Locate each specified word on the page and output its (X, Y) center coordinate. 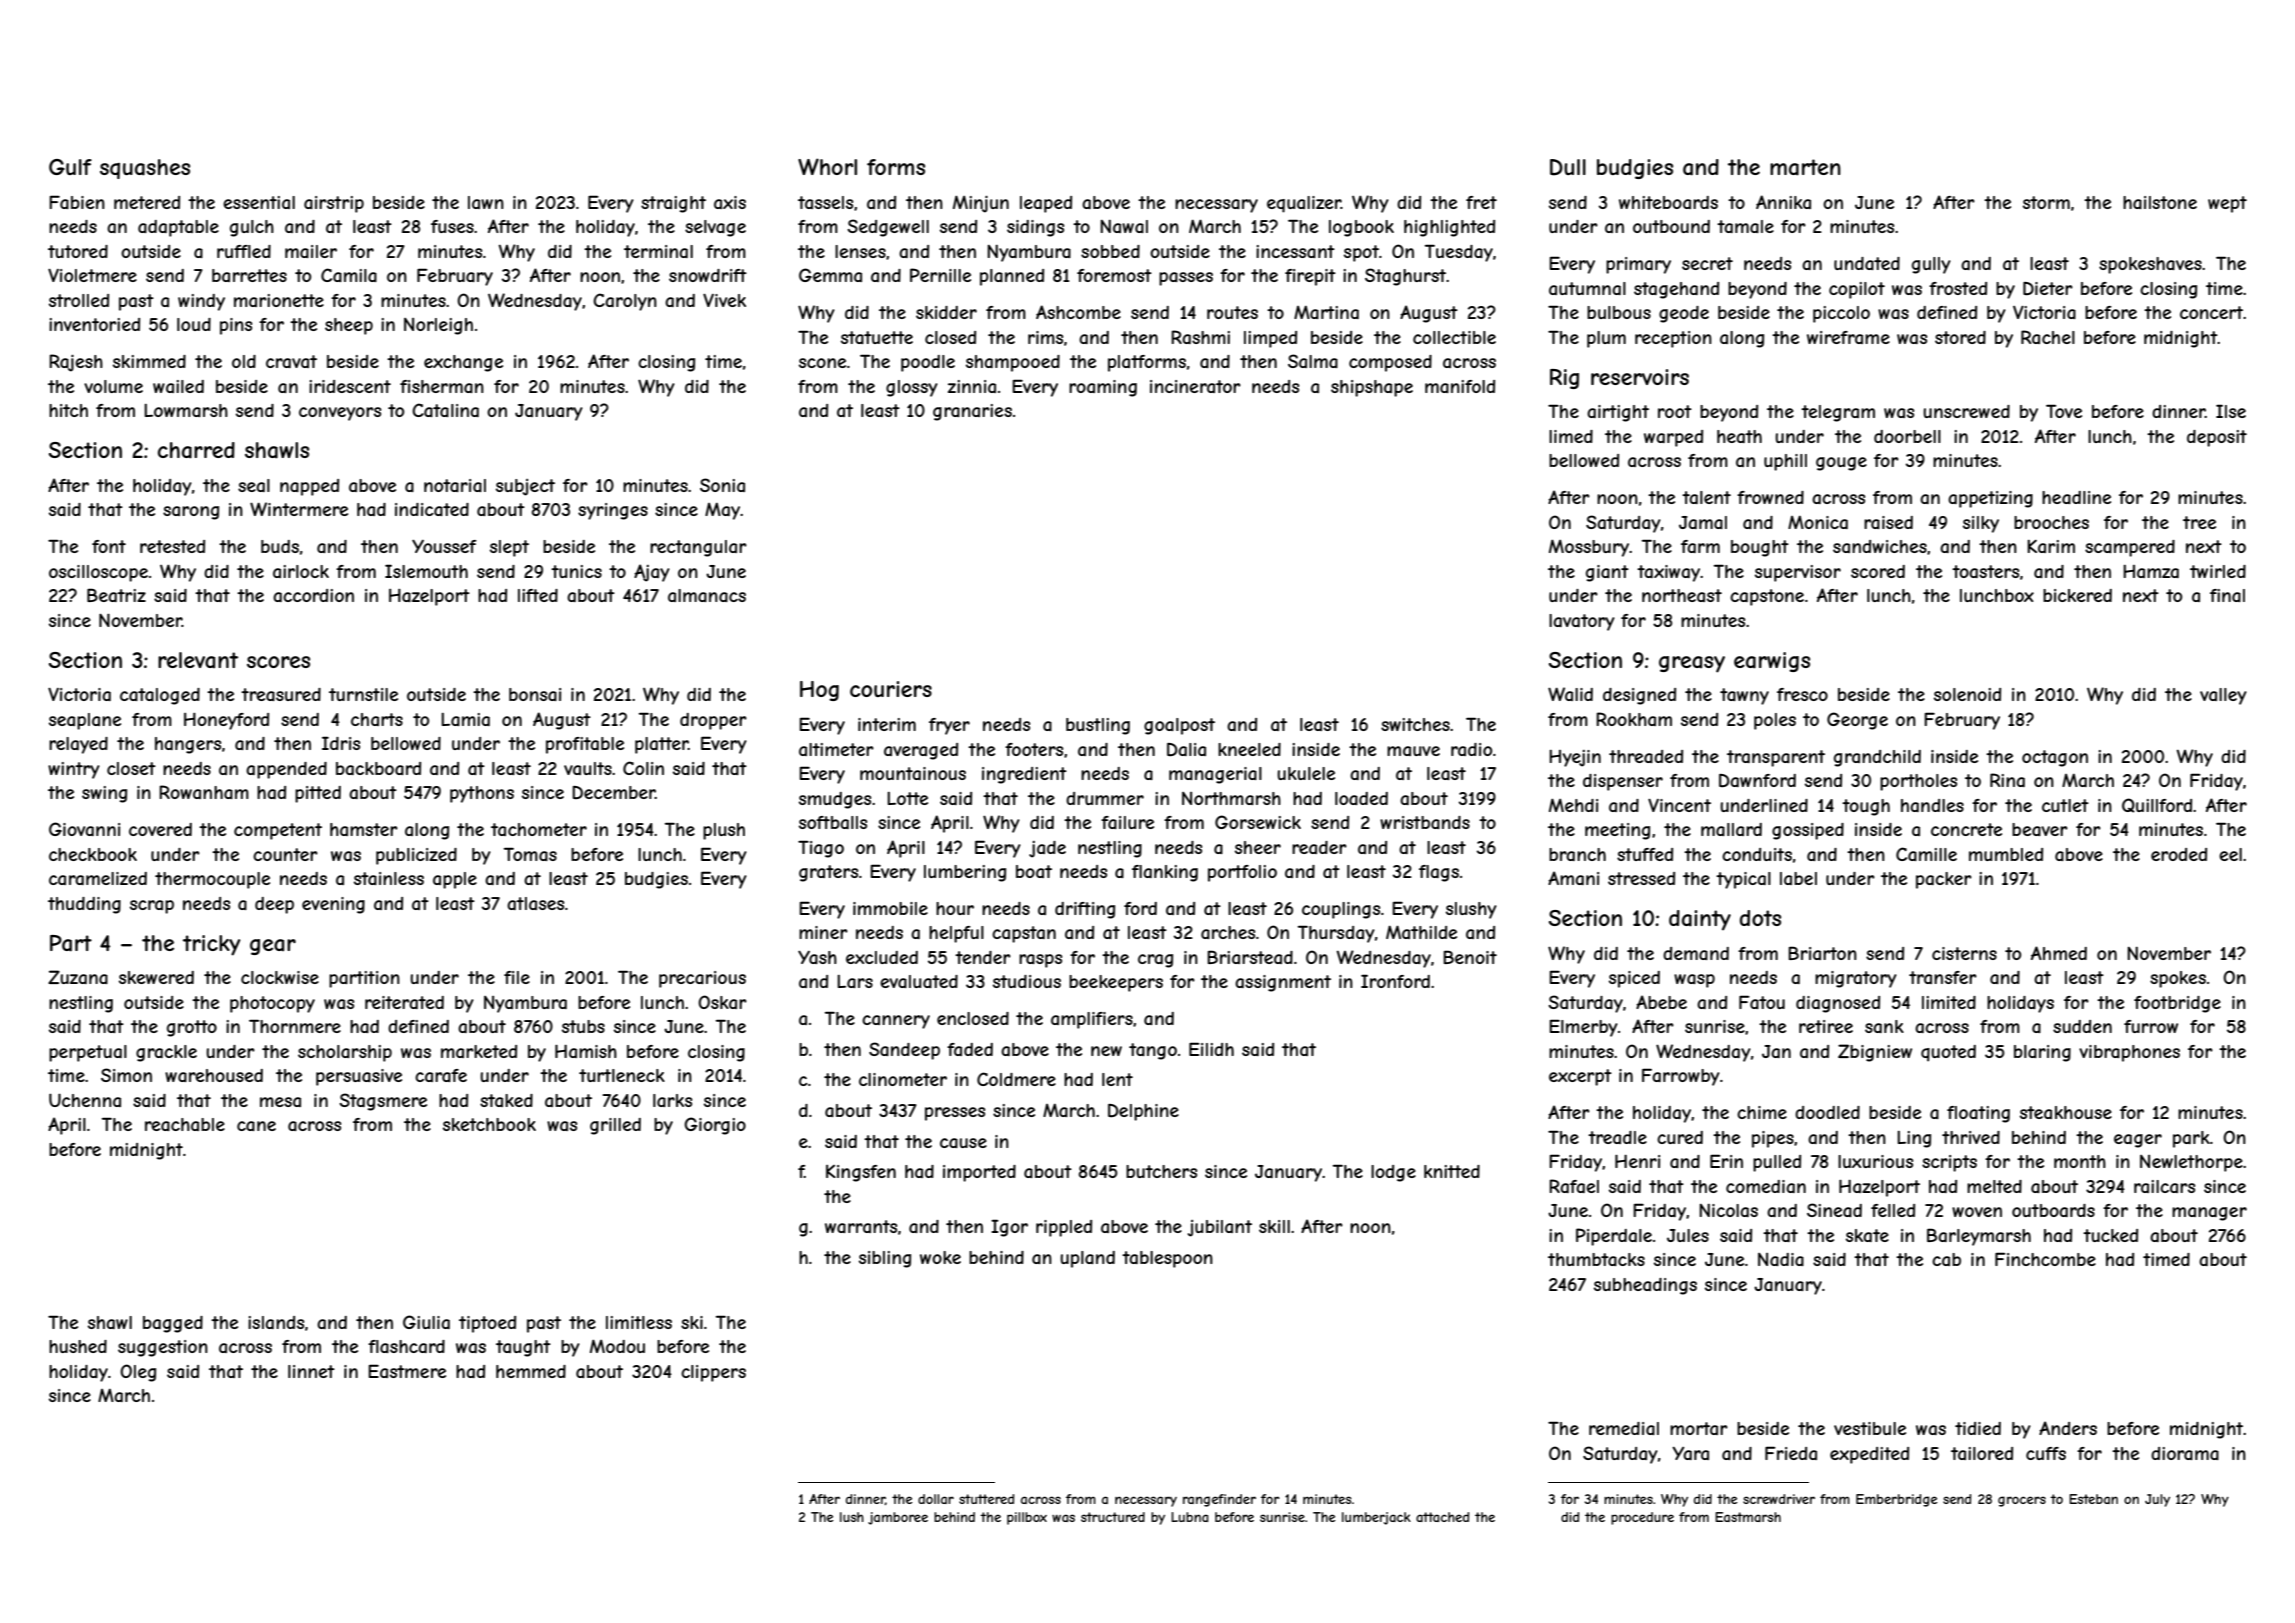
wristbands (1425, 822)
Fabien (77, 202)
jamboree (898, 1518)
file (517, 977)
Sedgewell (888, 228)
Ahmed (2059, 953)
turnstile (363, 694)
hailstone (2160, 202)
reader (1319, 847)
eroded (2179, 854)
